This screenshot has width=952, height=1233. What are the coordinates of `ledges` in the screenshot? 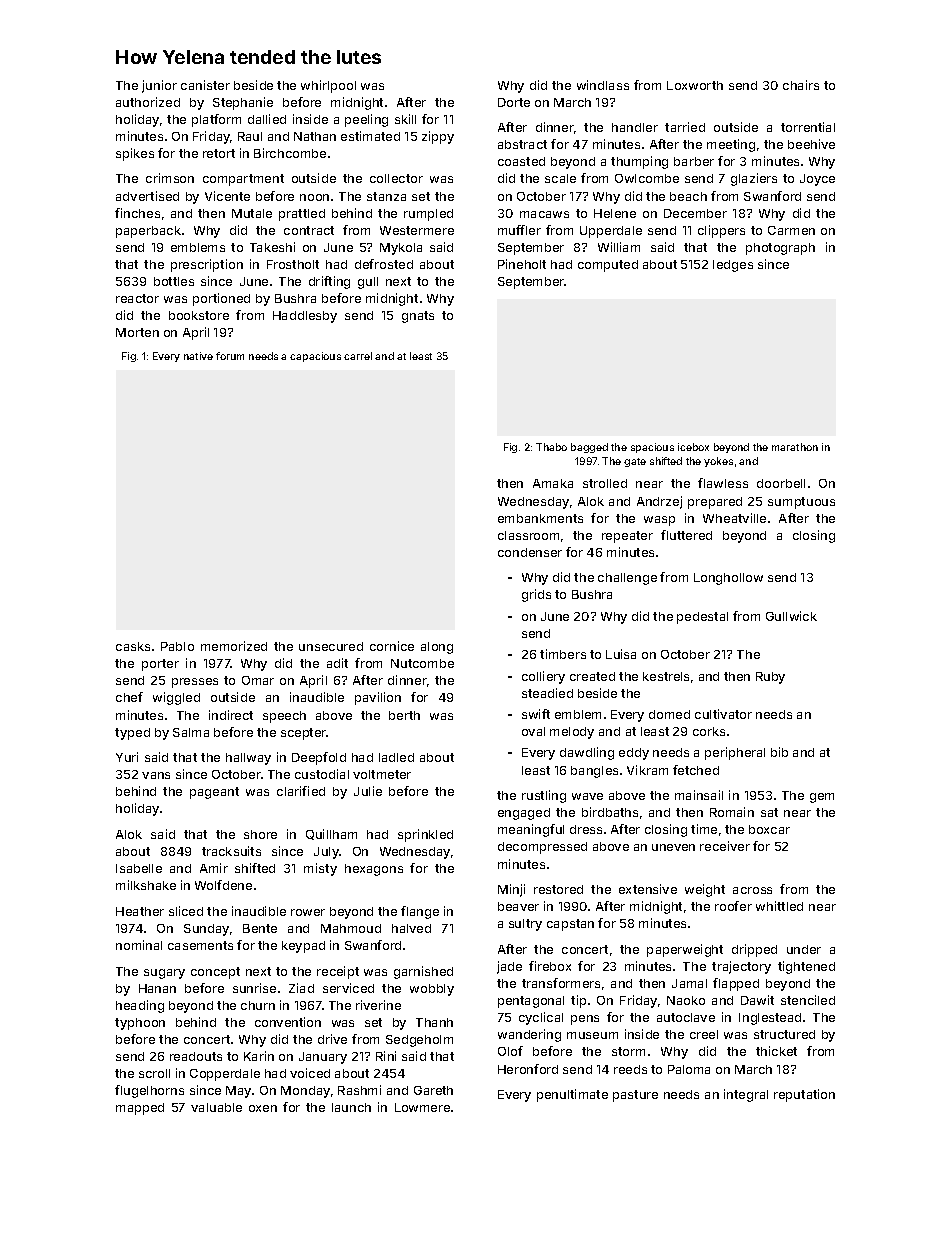 It's located at (733, 266).
